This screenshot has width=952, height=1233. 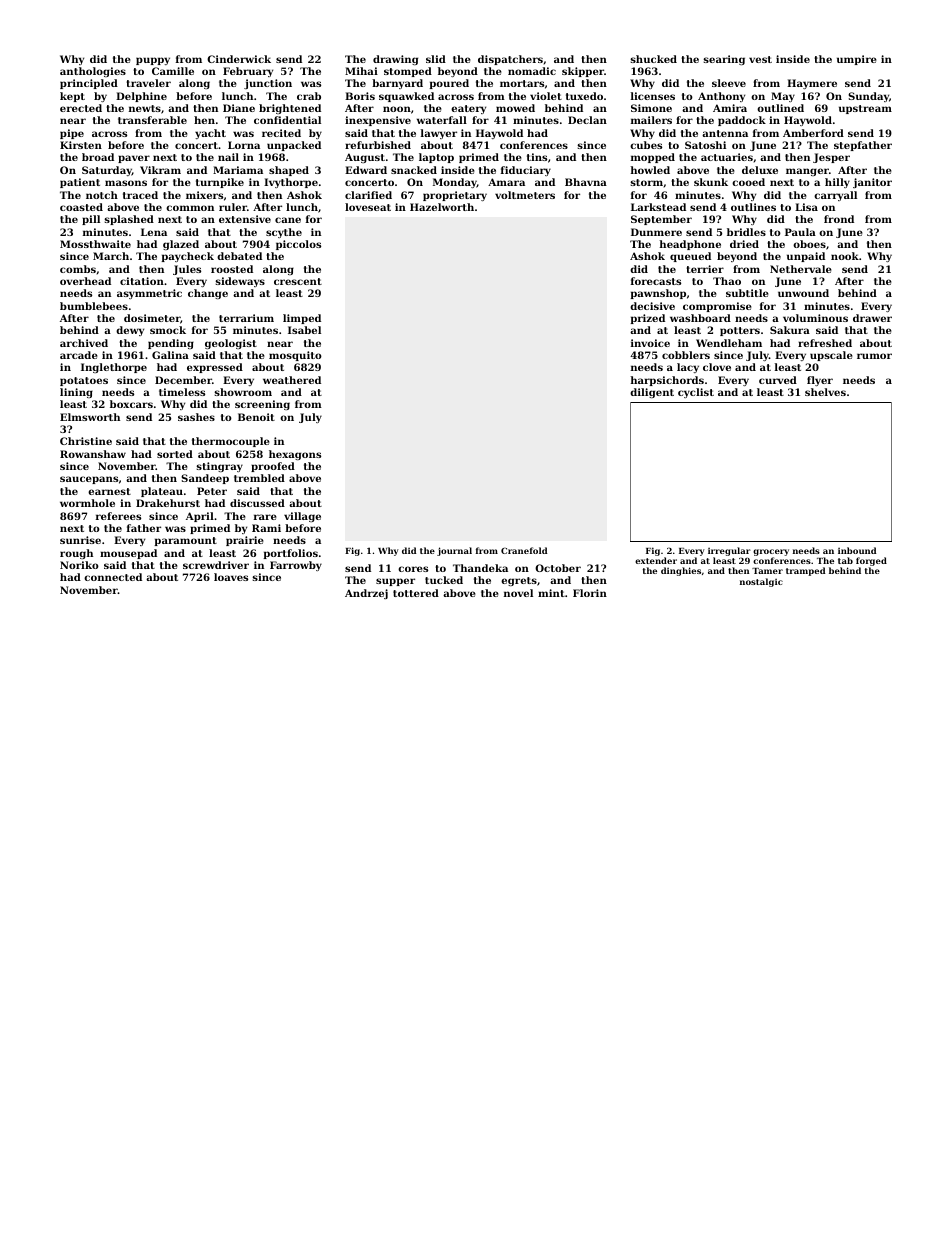 I want to click on Cranefold, so click(x=524, y=550).
